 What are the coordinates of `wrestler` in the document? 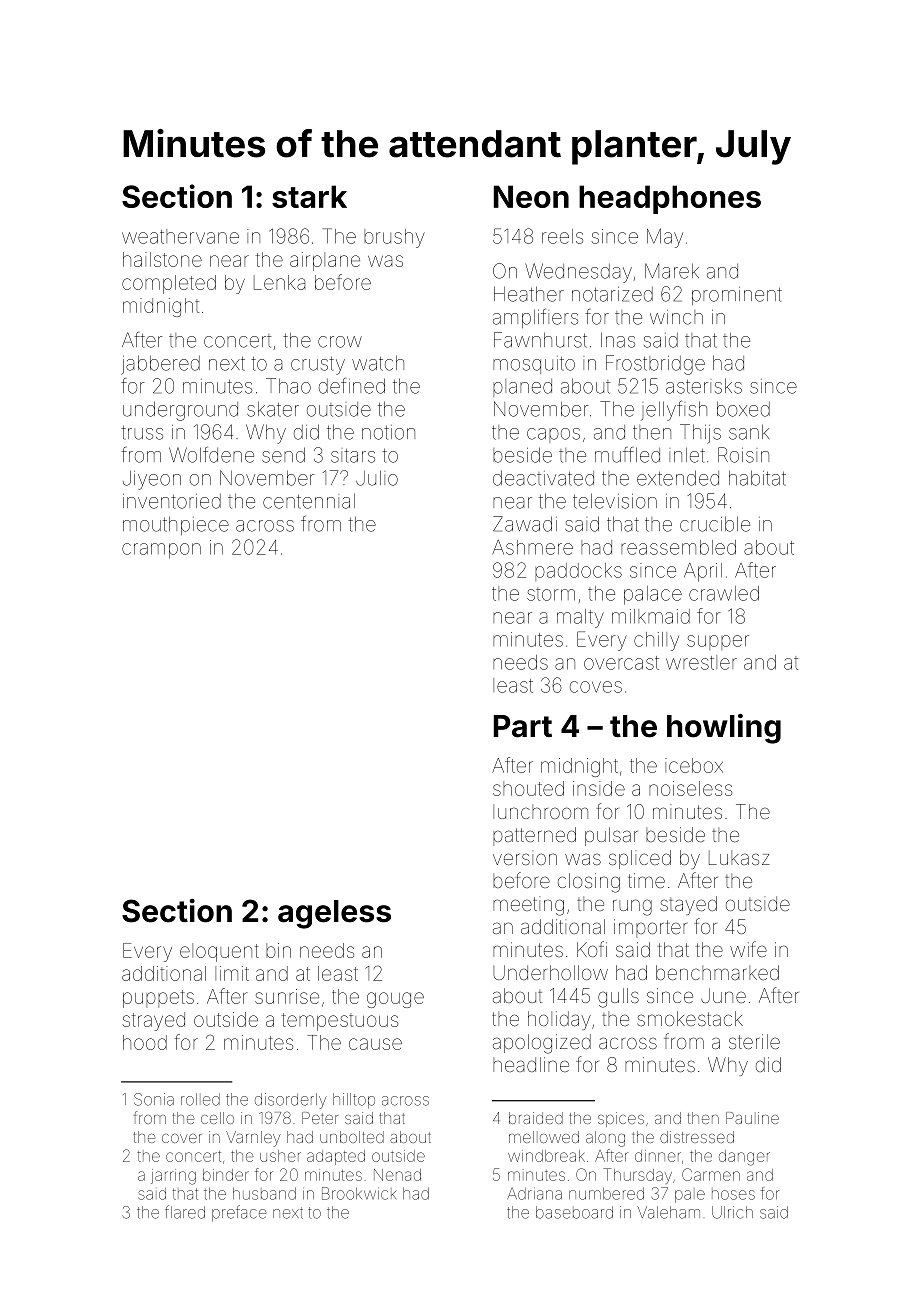 It's located at (701, 662).
